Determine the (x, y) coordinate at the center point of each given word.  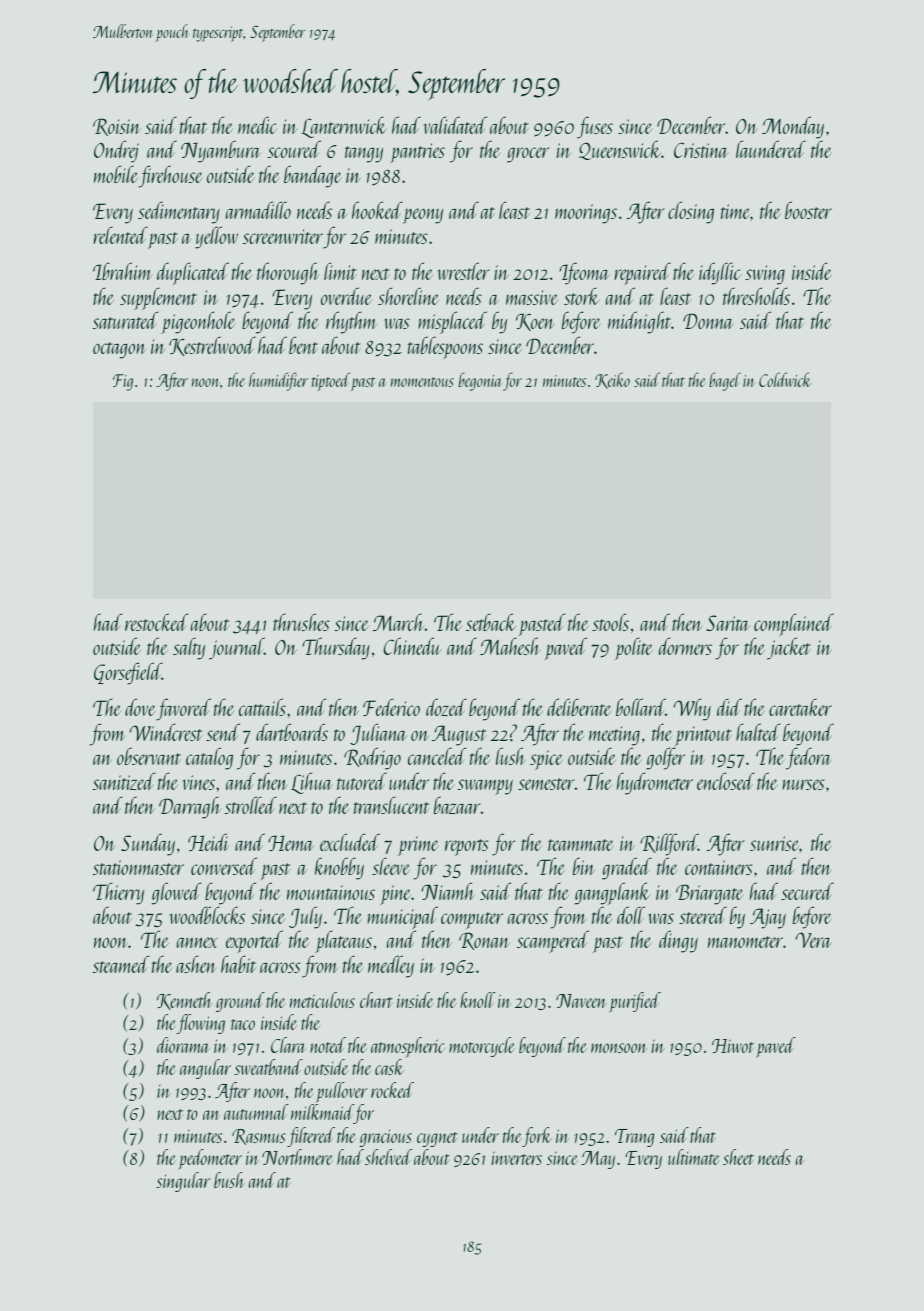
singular (183, 1182)
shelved (388, 1157)
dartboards (292, 732)
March (398, 622)
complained (794, 624)
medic (257, 125)
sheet (738, 1157)
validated (455, 125)
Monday (793, 127)
